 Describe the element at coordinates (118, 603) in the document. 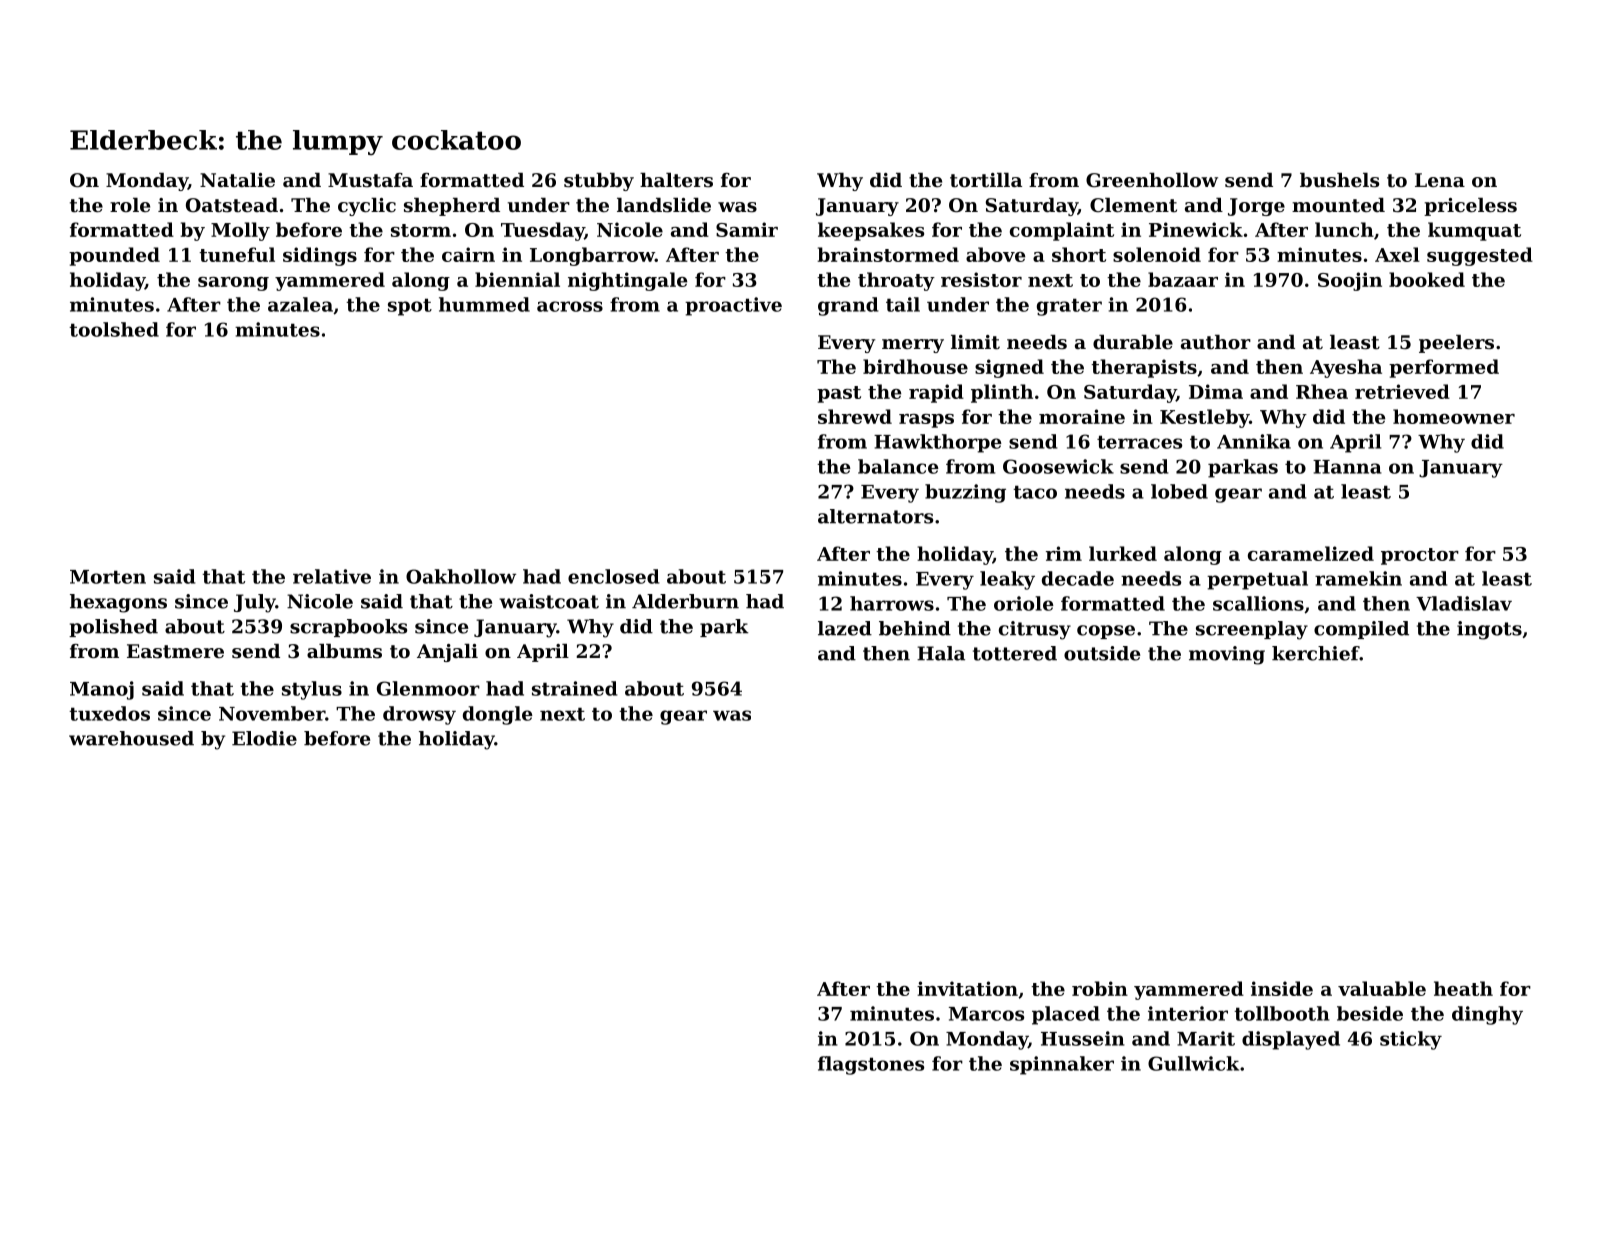

I see `hexagons` at that location.
